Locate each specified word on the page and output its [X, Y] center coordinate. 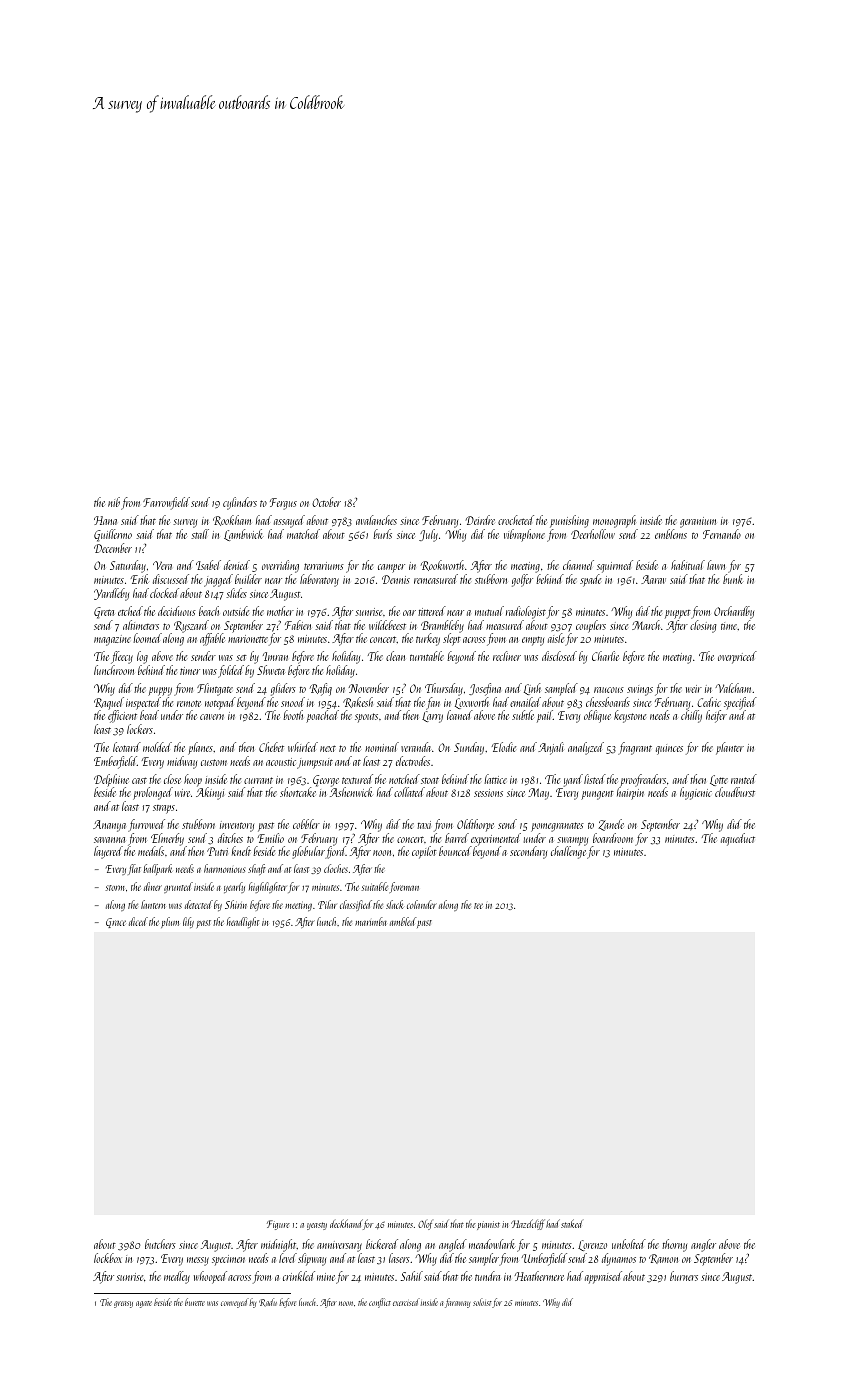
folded [231, 671]
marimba [371, 921]
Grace [116, 923]
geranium [698, 522]
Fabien [298, 625]
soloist [482, 1302]
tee [478, 906]
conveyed [235, 1303]
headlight [243, 922]
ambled [403, 921]
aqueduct [738, 839]
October [326, 502]
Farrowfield [166, 503]
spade [590, 580]
